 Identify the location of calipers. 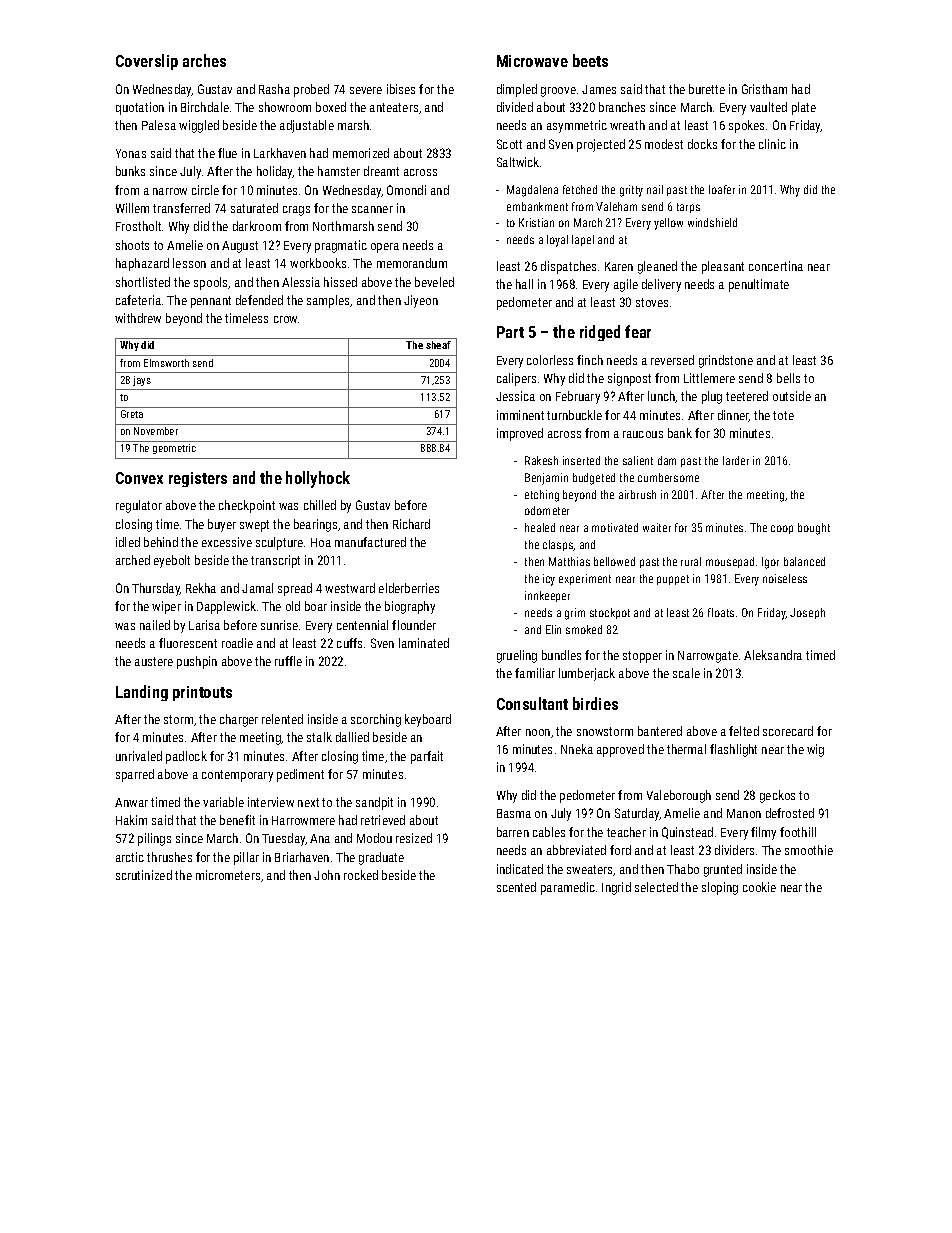
(516, 379).
